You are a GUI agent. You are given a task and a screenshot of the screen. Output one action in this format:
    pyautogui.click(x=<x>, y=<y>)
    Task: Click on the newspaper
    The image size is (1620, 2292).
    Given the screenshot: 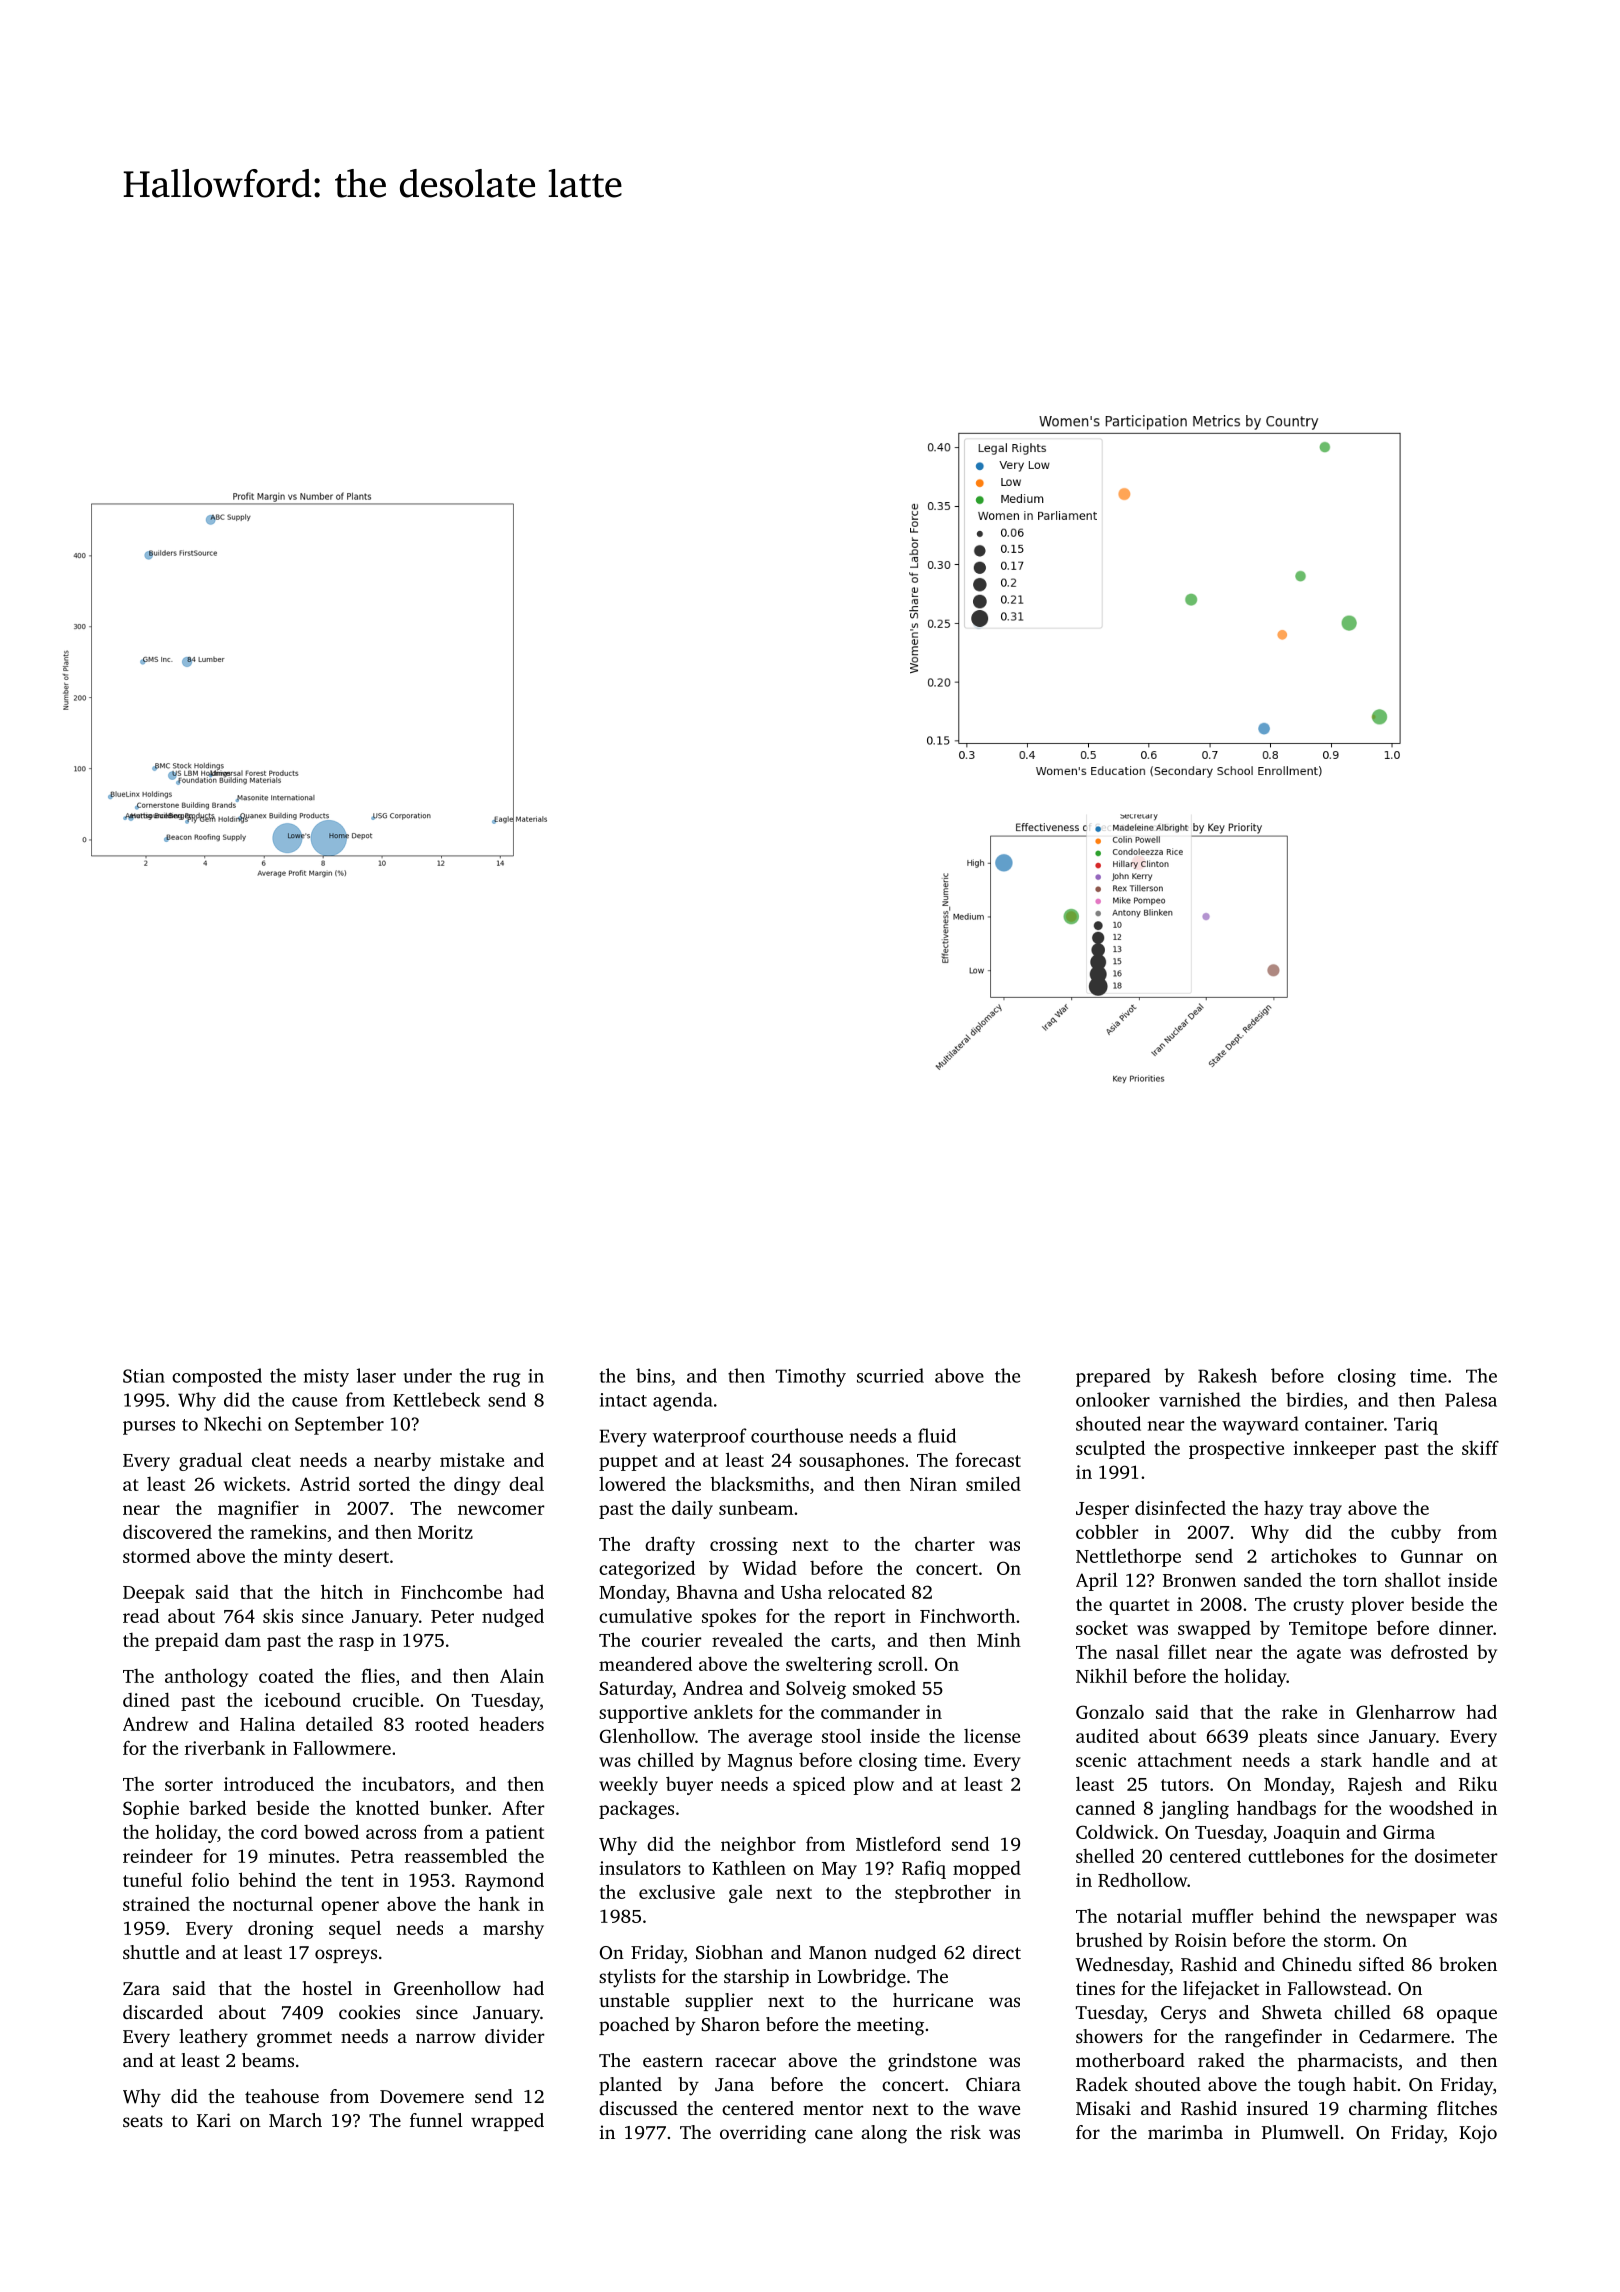 What is the action you would take?
    pyautogui.click(x=1411, y=1920)
